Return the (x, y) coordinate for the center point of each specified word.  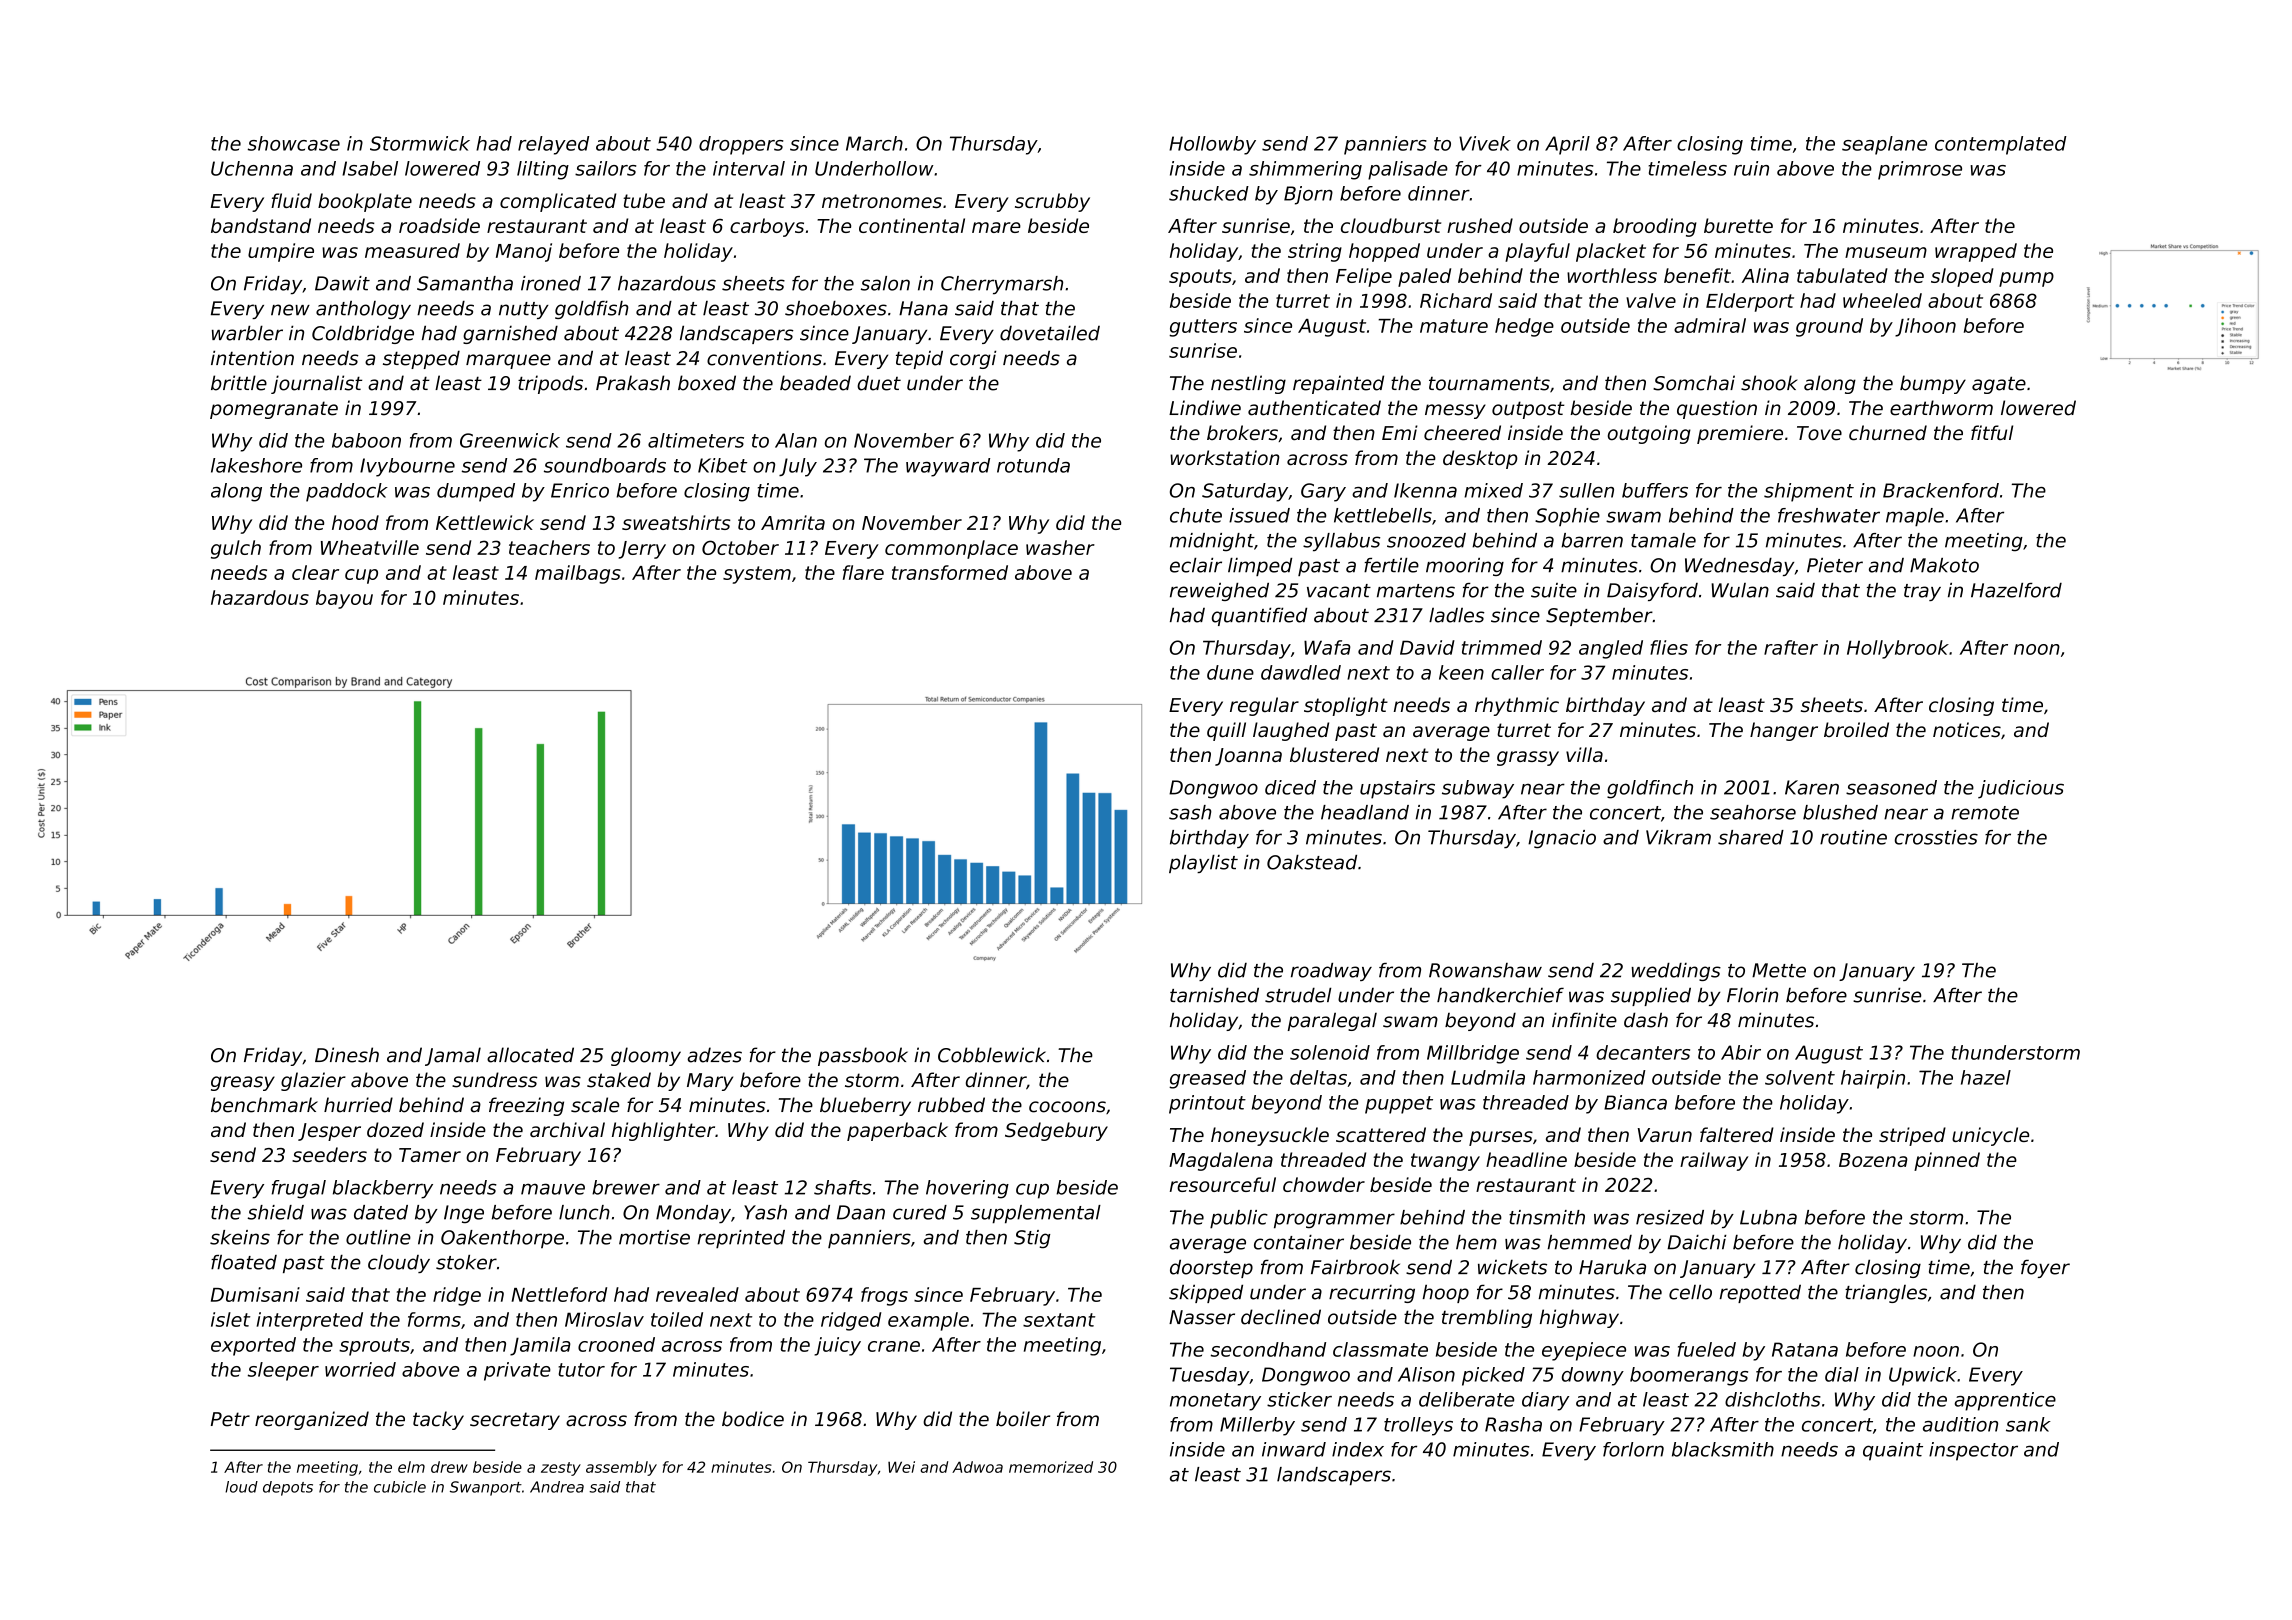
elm (411, 1467)
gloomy (646, 1056)
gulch (236, 549)
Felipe (1364, 277)
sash (1190, 812)
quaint (1893, 1451)
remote (1985, 813)
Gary (1323, 492)
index (1358, 1449)
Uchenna (252, 168)
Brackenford (1941, 490)
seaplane (1884, 145)
